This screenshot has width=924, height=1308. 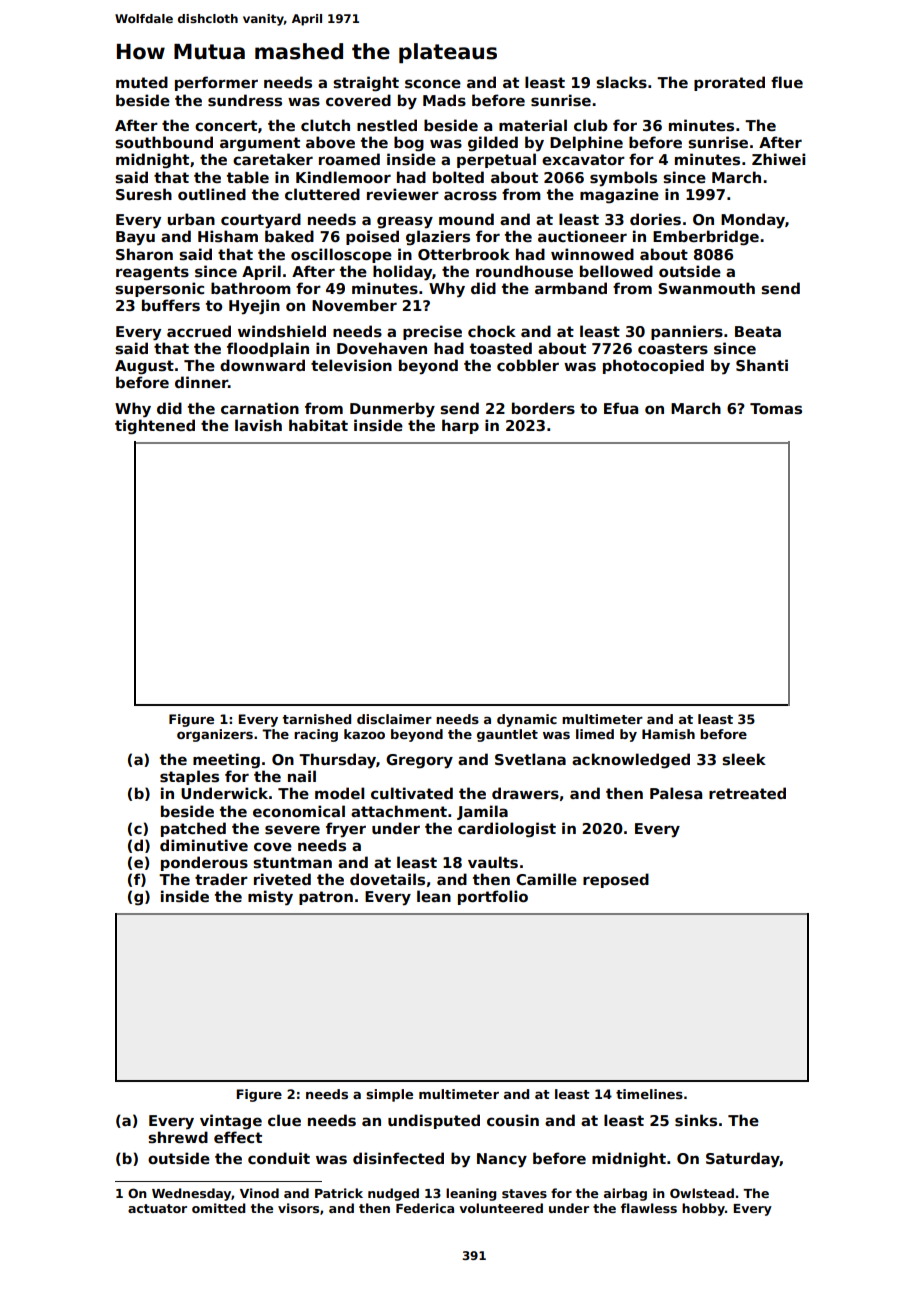 I want to click on reposed, so click(x=616, y=880).
